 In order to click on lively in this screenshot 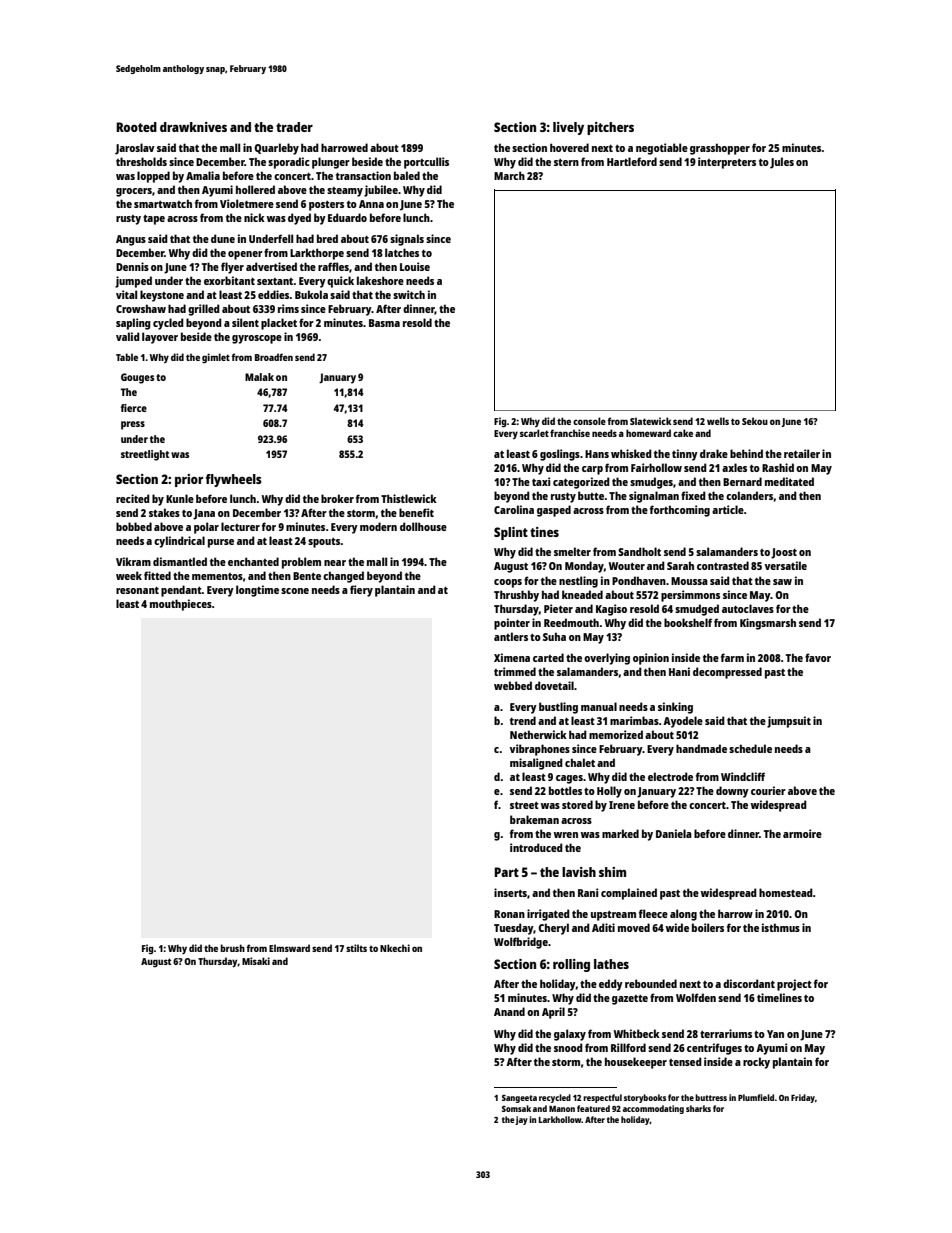, I will do `click(568, 128)`.
